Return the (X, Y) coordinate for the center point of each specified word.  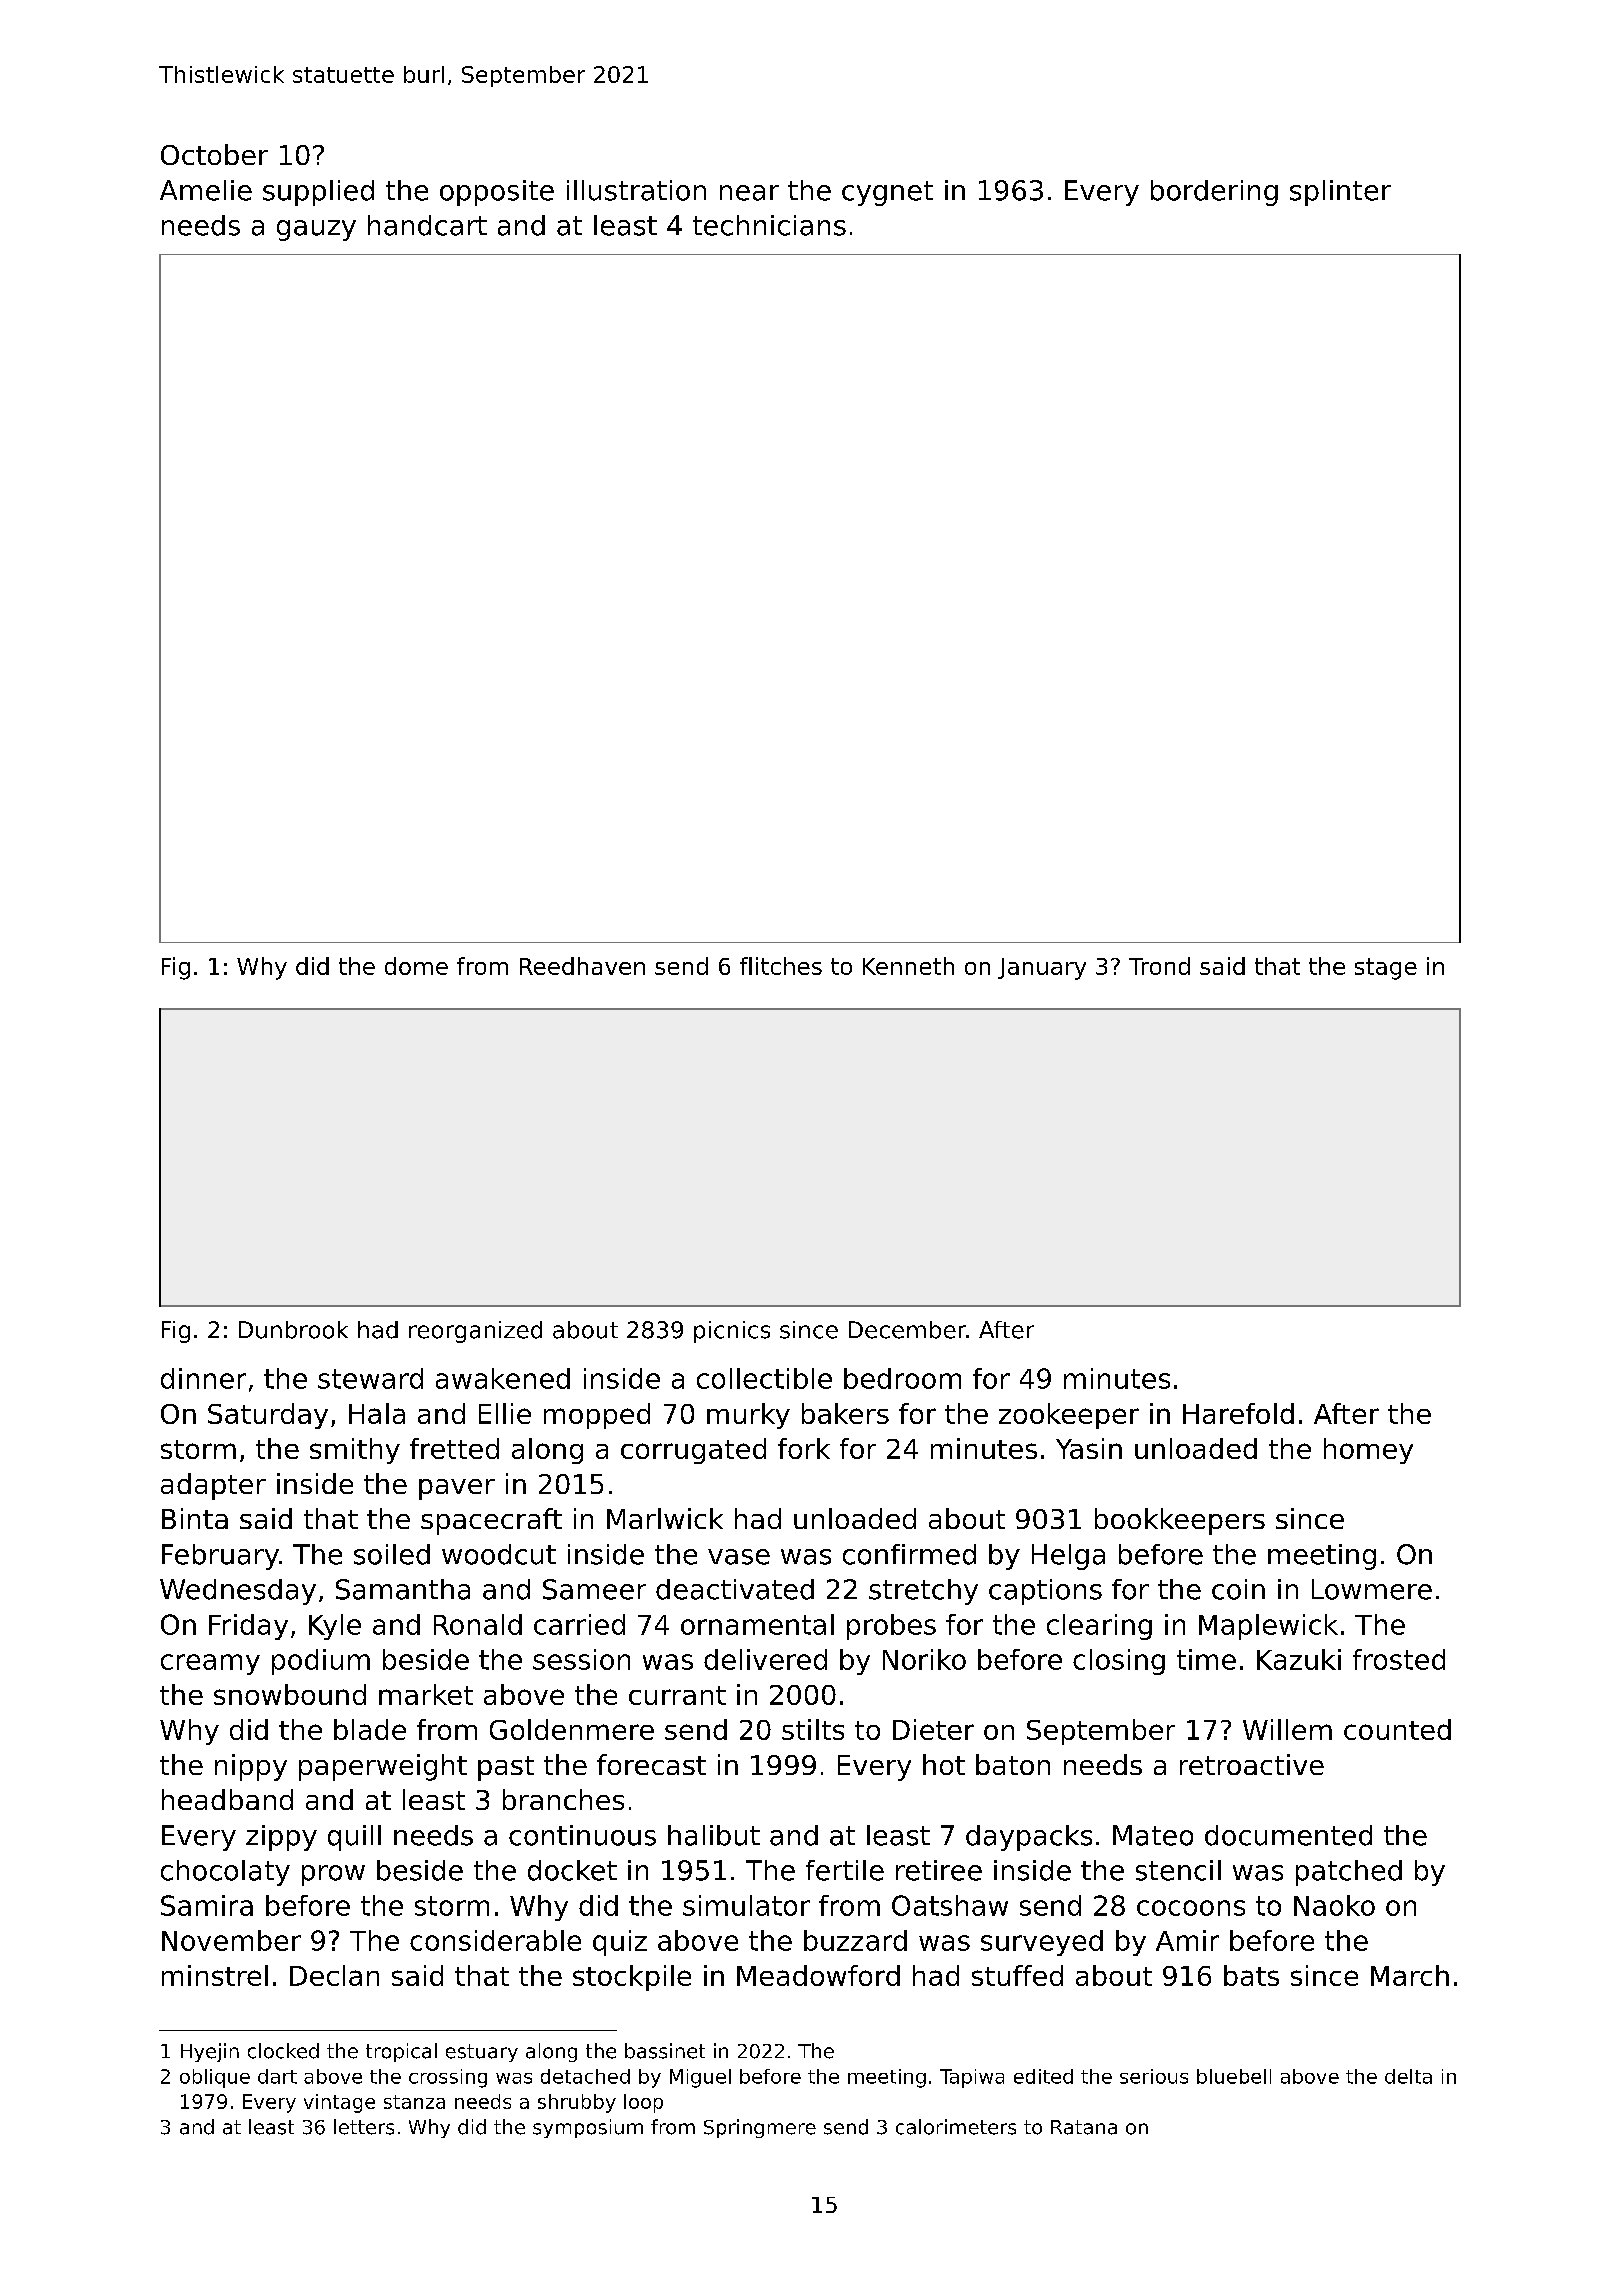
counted (1397, 1729)
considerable (495, 1940)
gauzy (316, 230)
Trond (1159, 966)
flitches (781, 966)
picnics (732, 1332)
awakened (503, 1378)
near (749, 193)
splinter (1340, 193)
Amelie (206, 190)
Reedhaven (582, 966)
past (506, 1768)
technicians (769, 225)
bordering (1214, 193)
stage (1386, 969)
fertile (845, 1870)
